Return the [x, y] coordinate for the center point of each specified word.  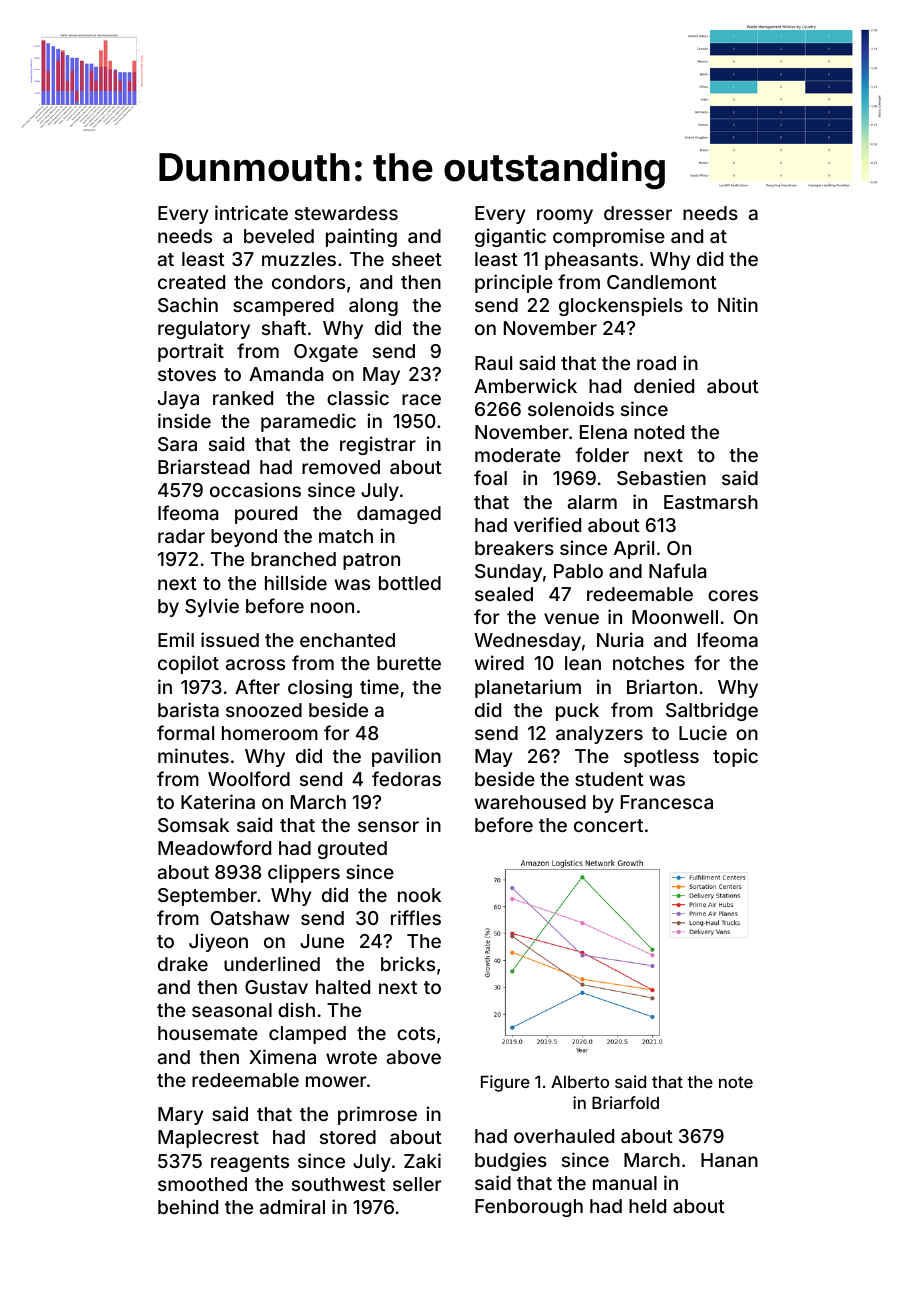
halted [343, 987]
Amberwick [525, 385]
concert [608, 825]
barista [188, 709]
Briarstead [203, 466]
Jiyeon [218, 942]
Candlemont [662, 282]
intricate [251, 212]
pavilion [406, 757]
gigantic [510, 237]
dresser [638, 213]
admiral [292, 1206]
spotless [661, 758]
